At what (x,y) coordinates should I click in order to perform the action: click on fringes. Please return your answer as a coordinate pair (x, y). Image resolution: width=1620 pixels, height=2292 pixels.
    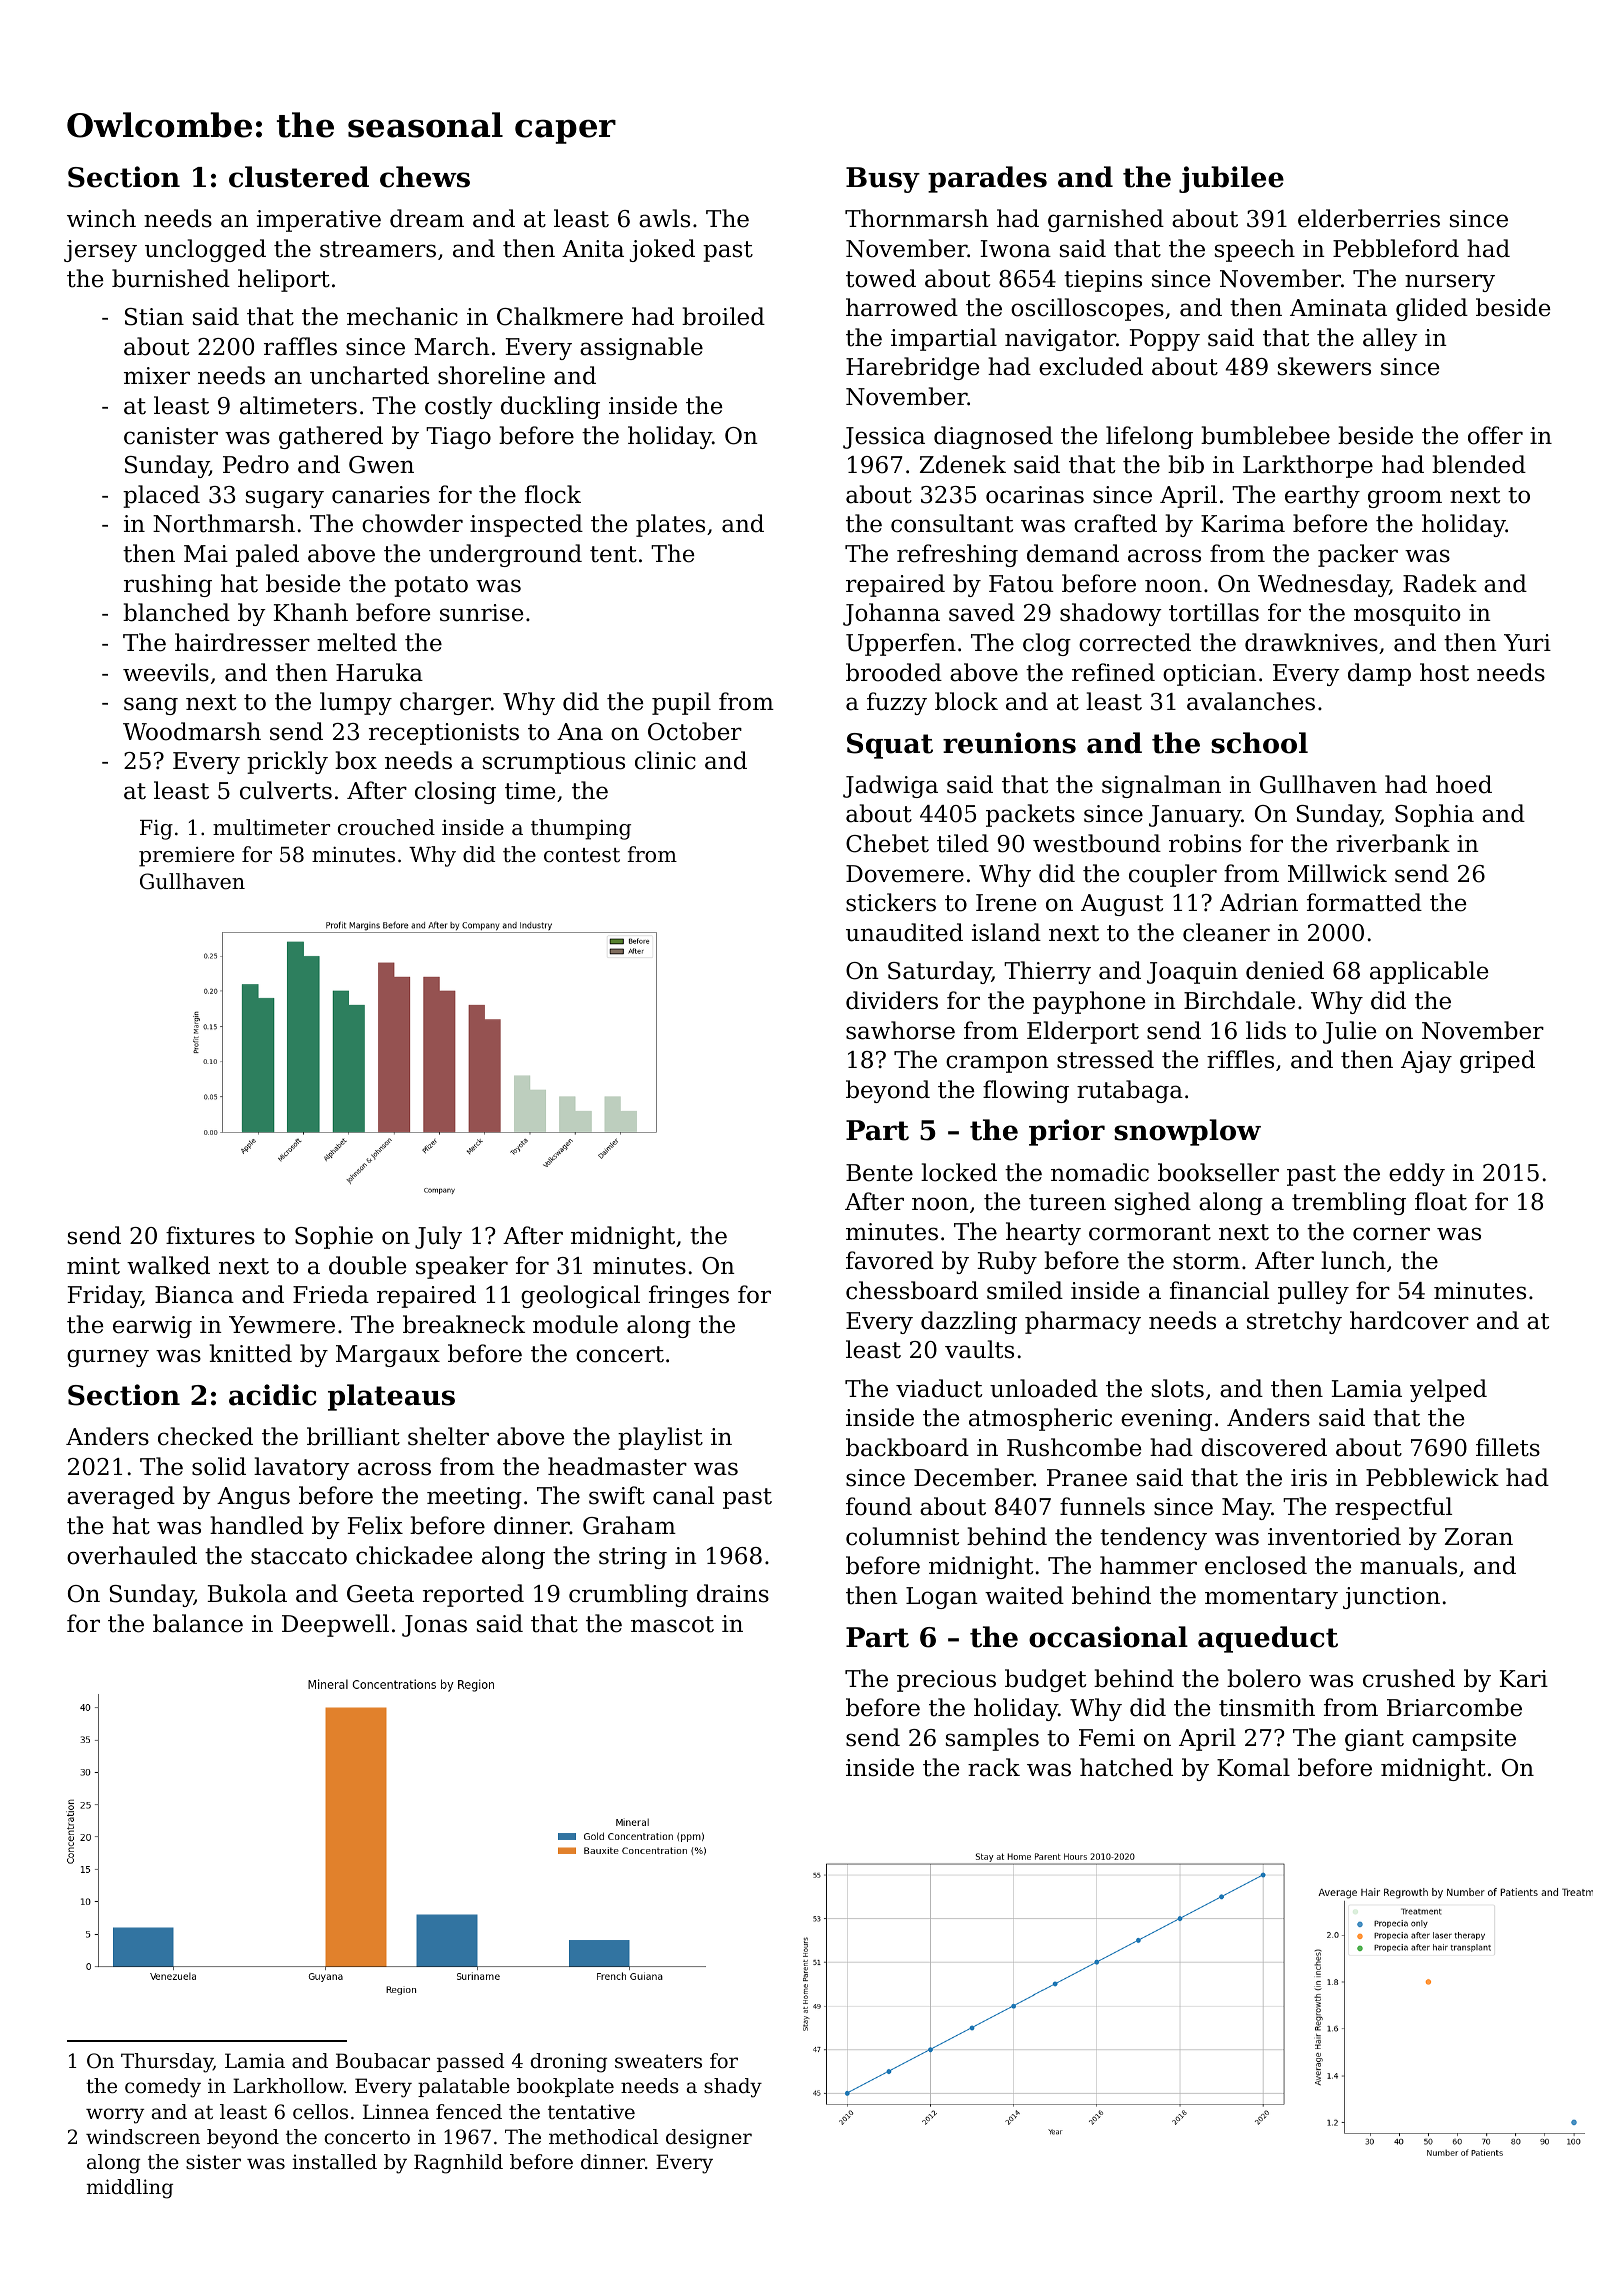
    Looking at the image, I should click on (689, 1296).
